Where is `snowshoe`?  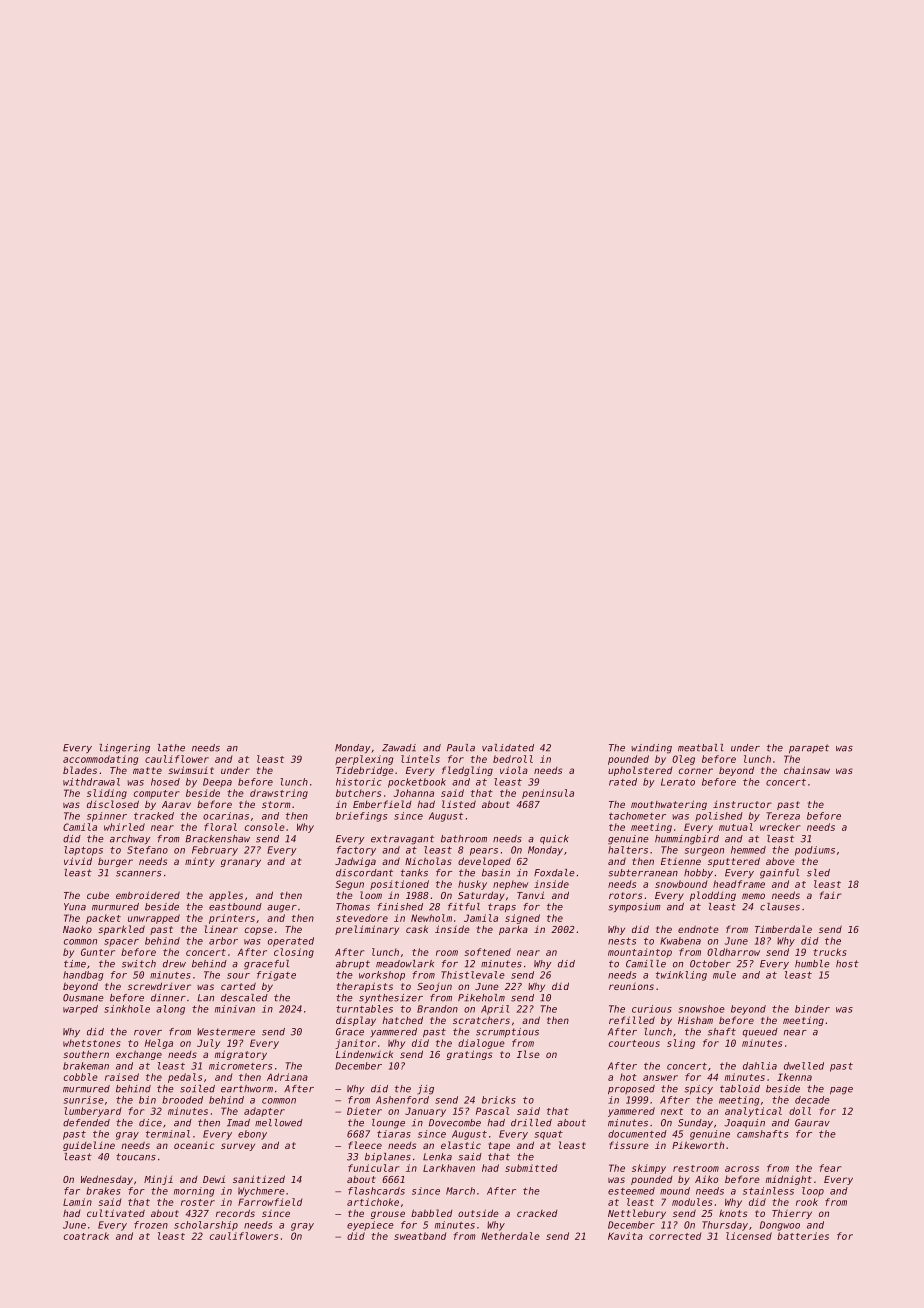
snowshoe is located at coordinates (702, 1009).
